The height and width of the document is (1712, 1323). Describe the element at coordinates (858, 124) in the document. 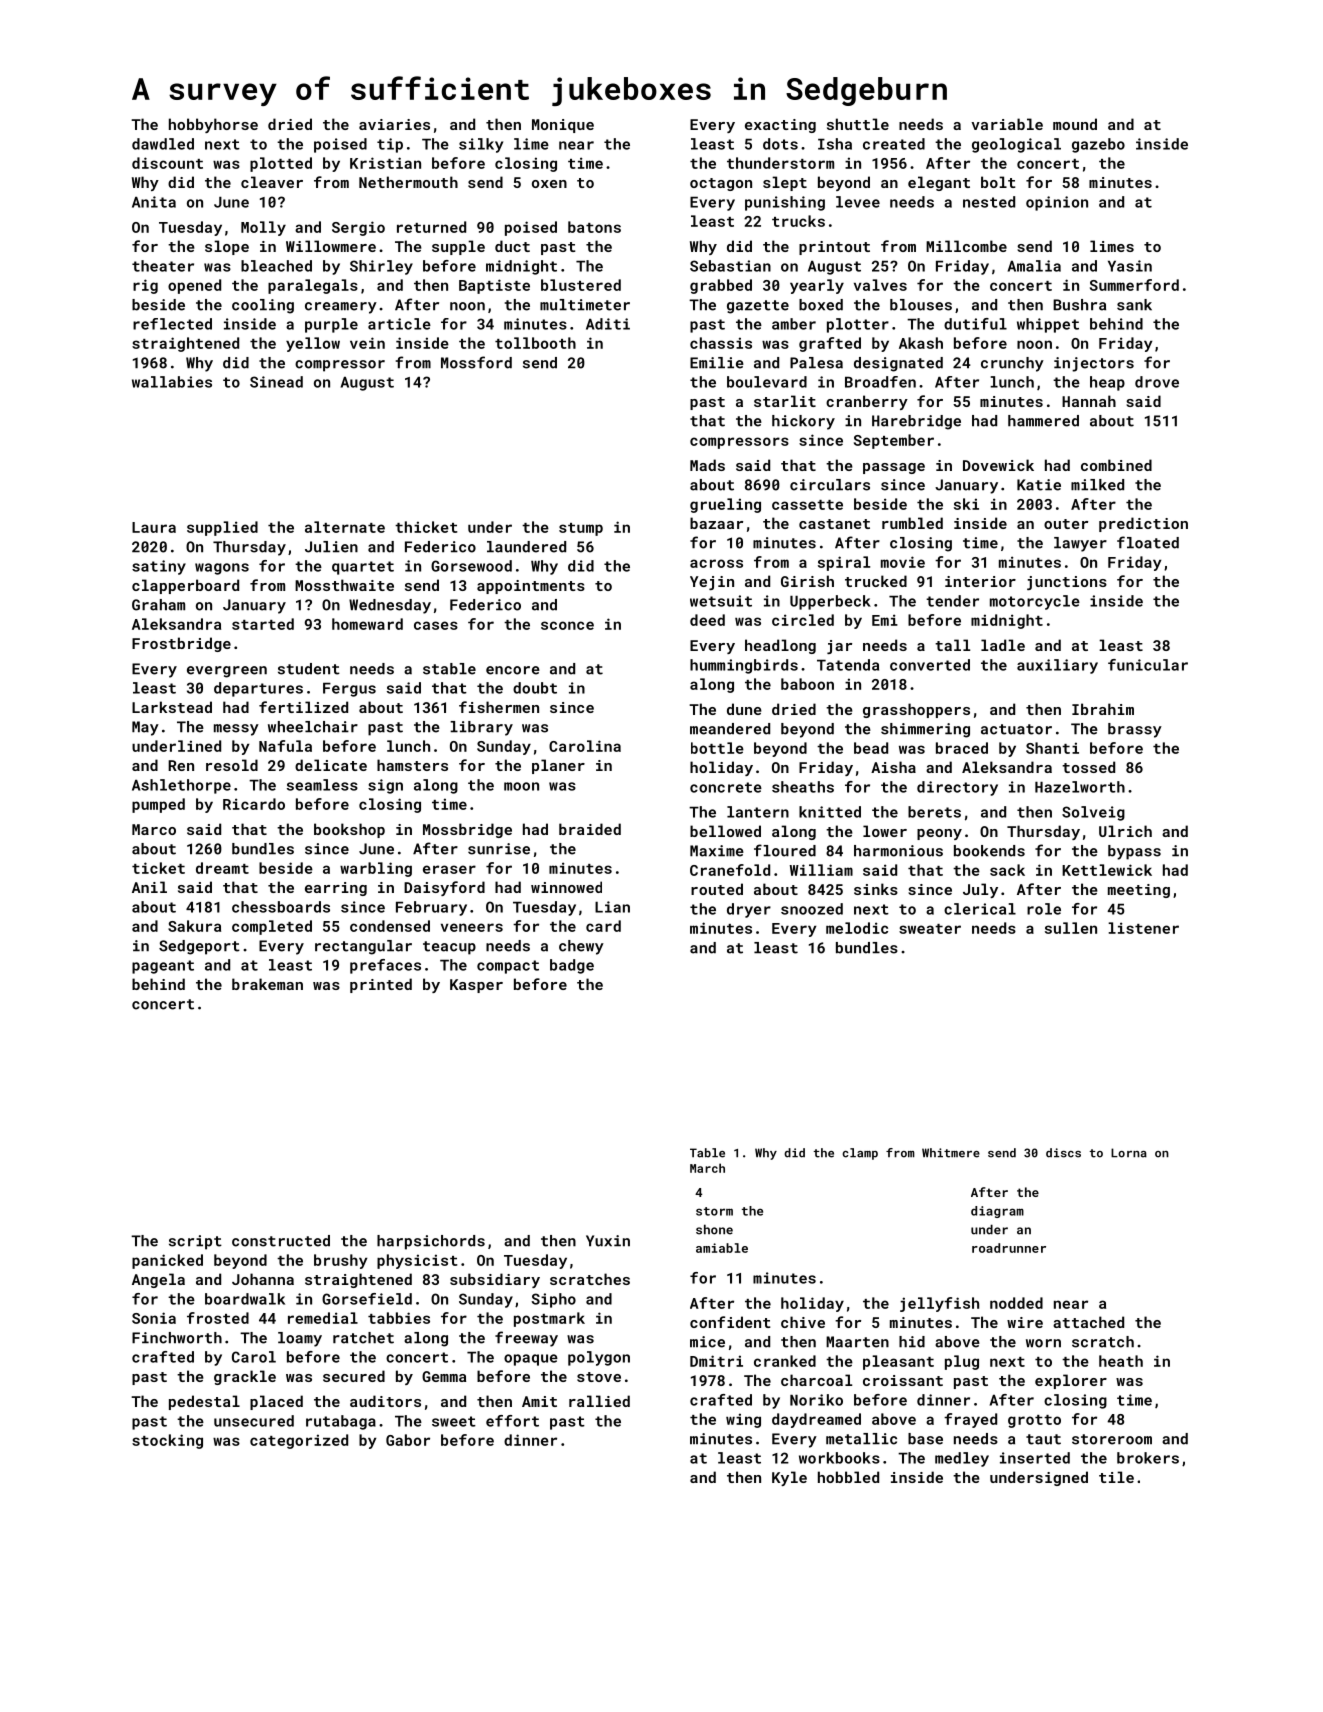

I see `shuttle` at that location.
